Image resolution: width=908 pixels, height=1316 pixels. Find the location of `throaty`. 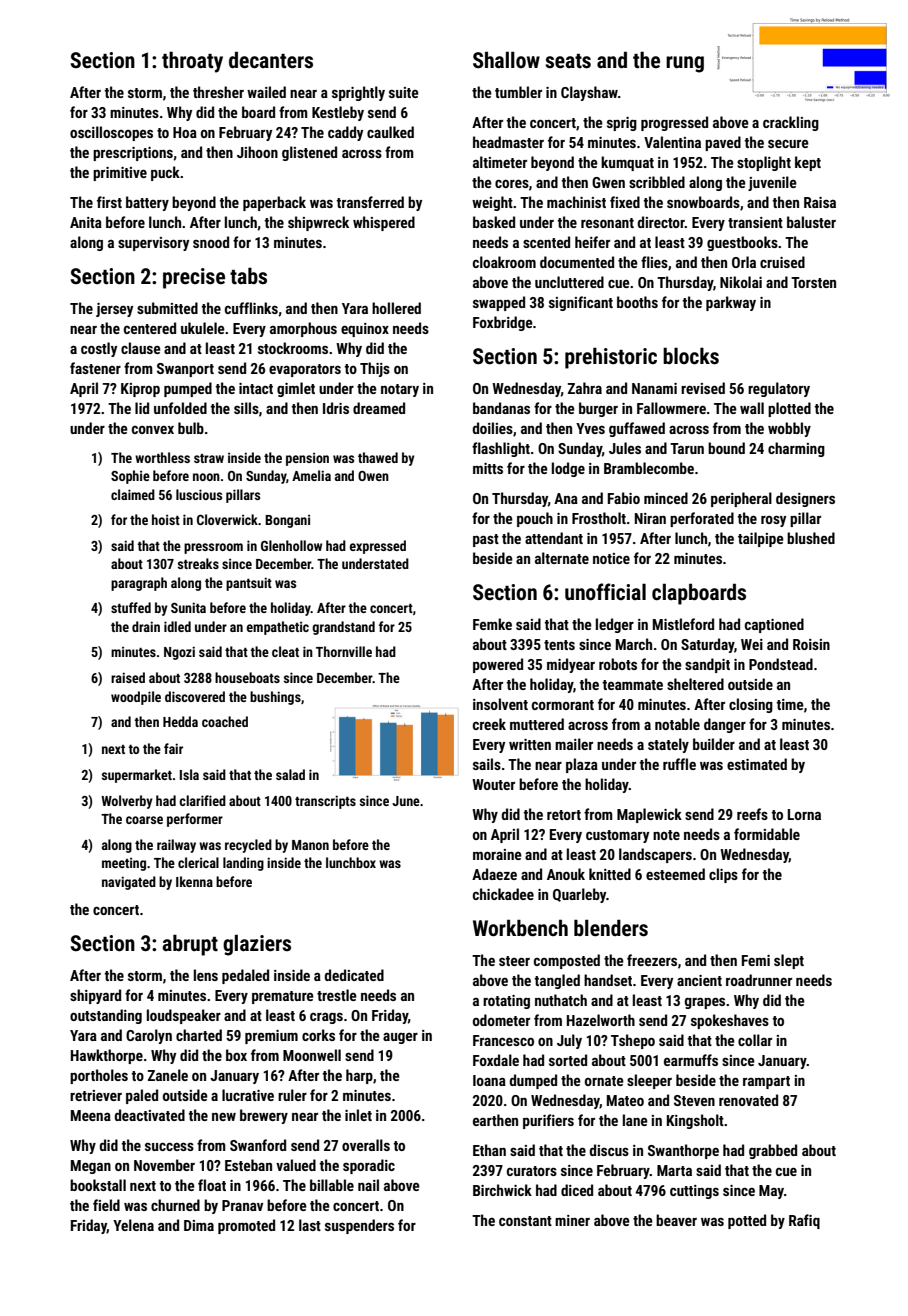

throaty is located at coordinates (192, 62).
